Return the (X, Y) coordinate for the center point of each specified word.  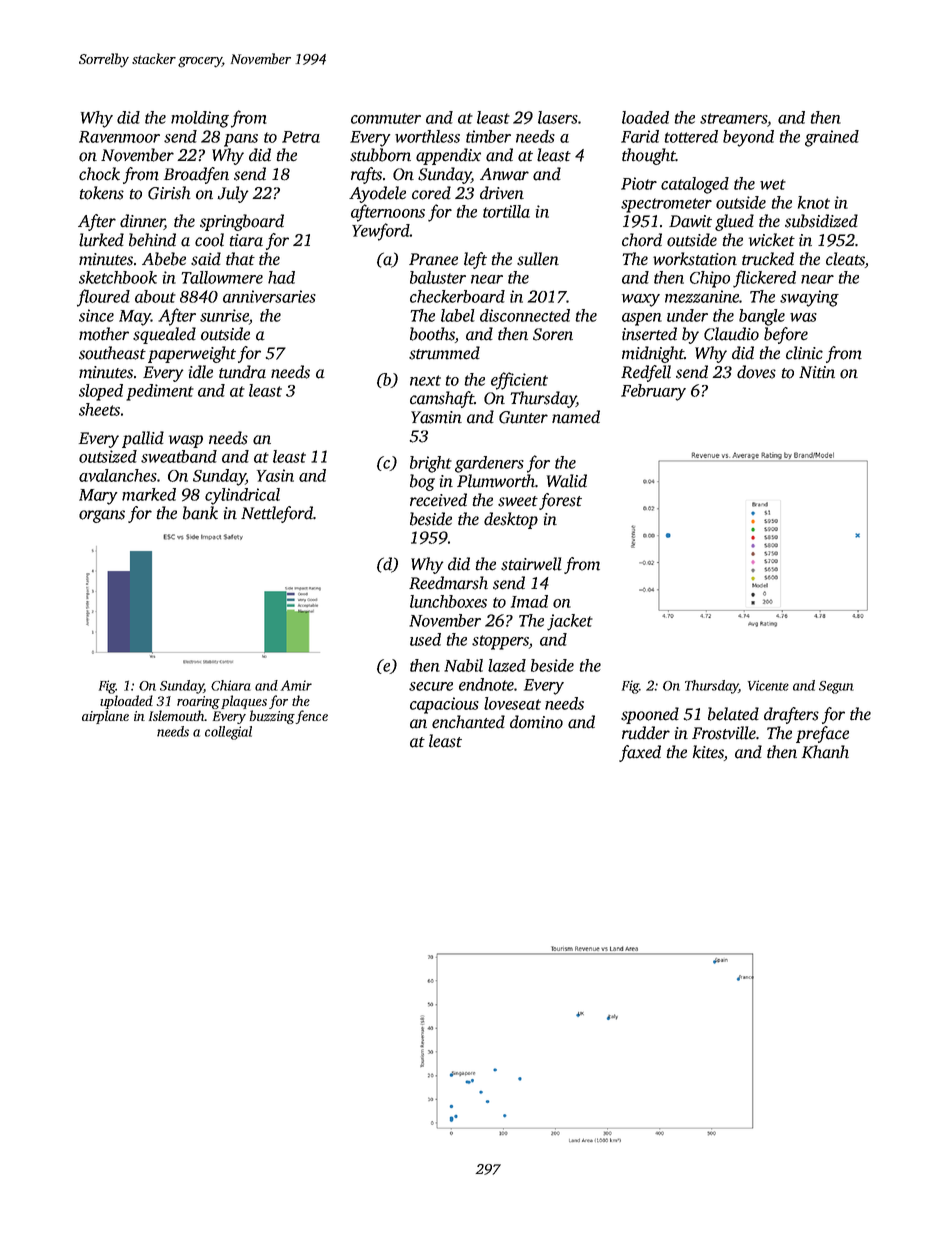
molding (200, 119)
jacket (570, 622)
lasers (558, 117)
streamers (733, 118)
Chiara (231, 685)
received (438, 500)
